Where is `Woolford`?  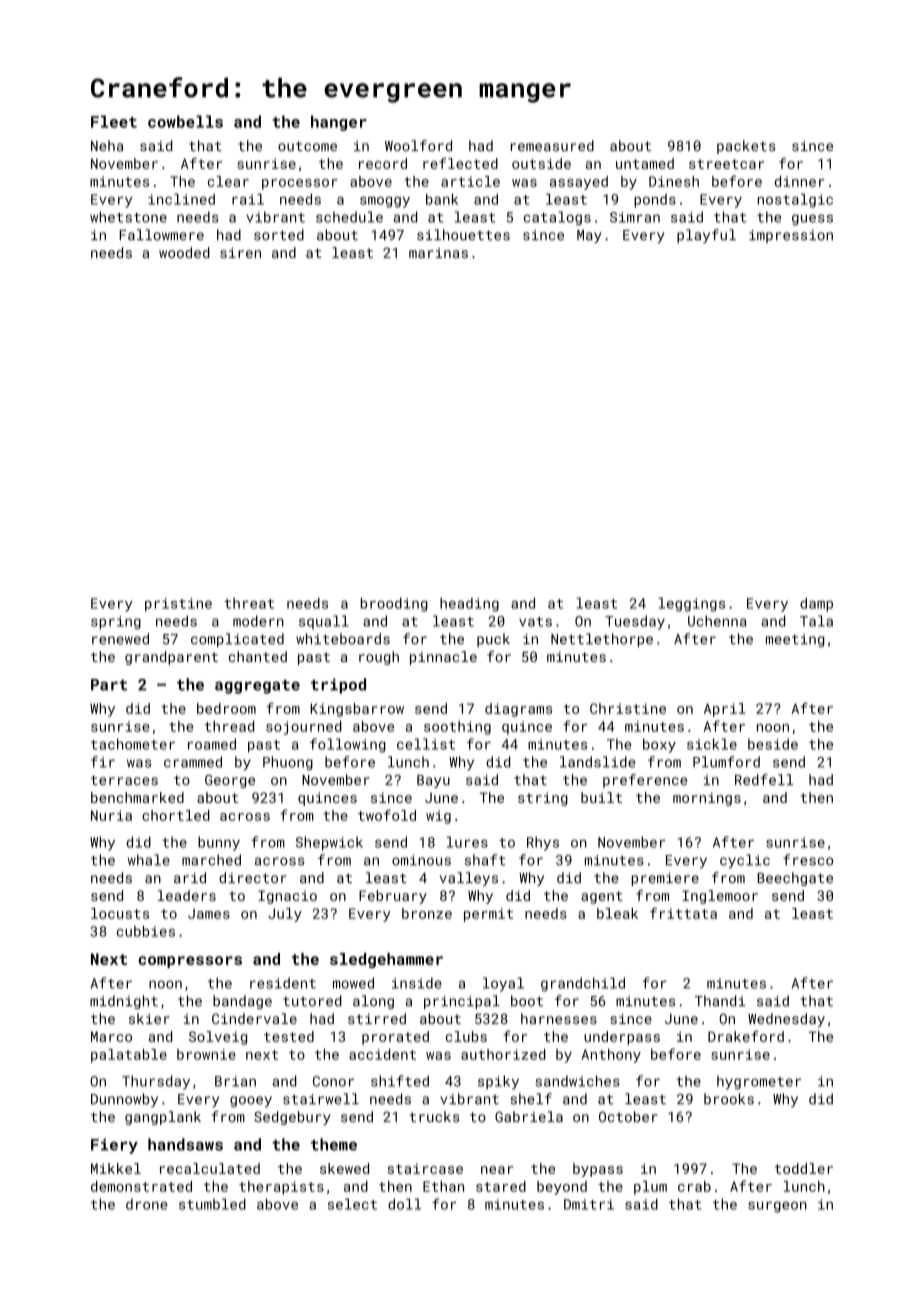 Woolford is located at coordinates (418, 145).
